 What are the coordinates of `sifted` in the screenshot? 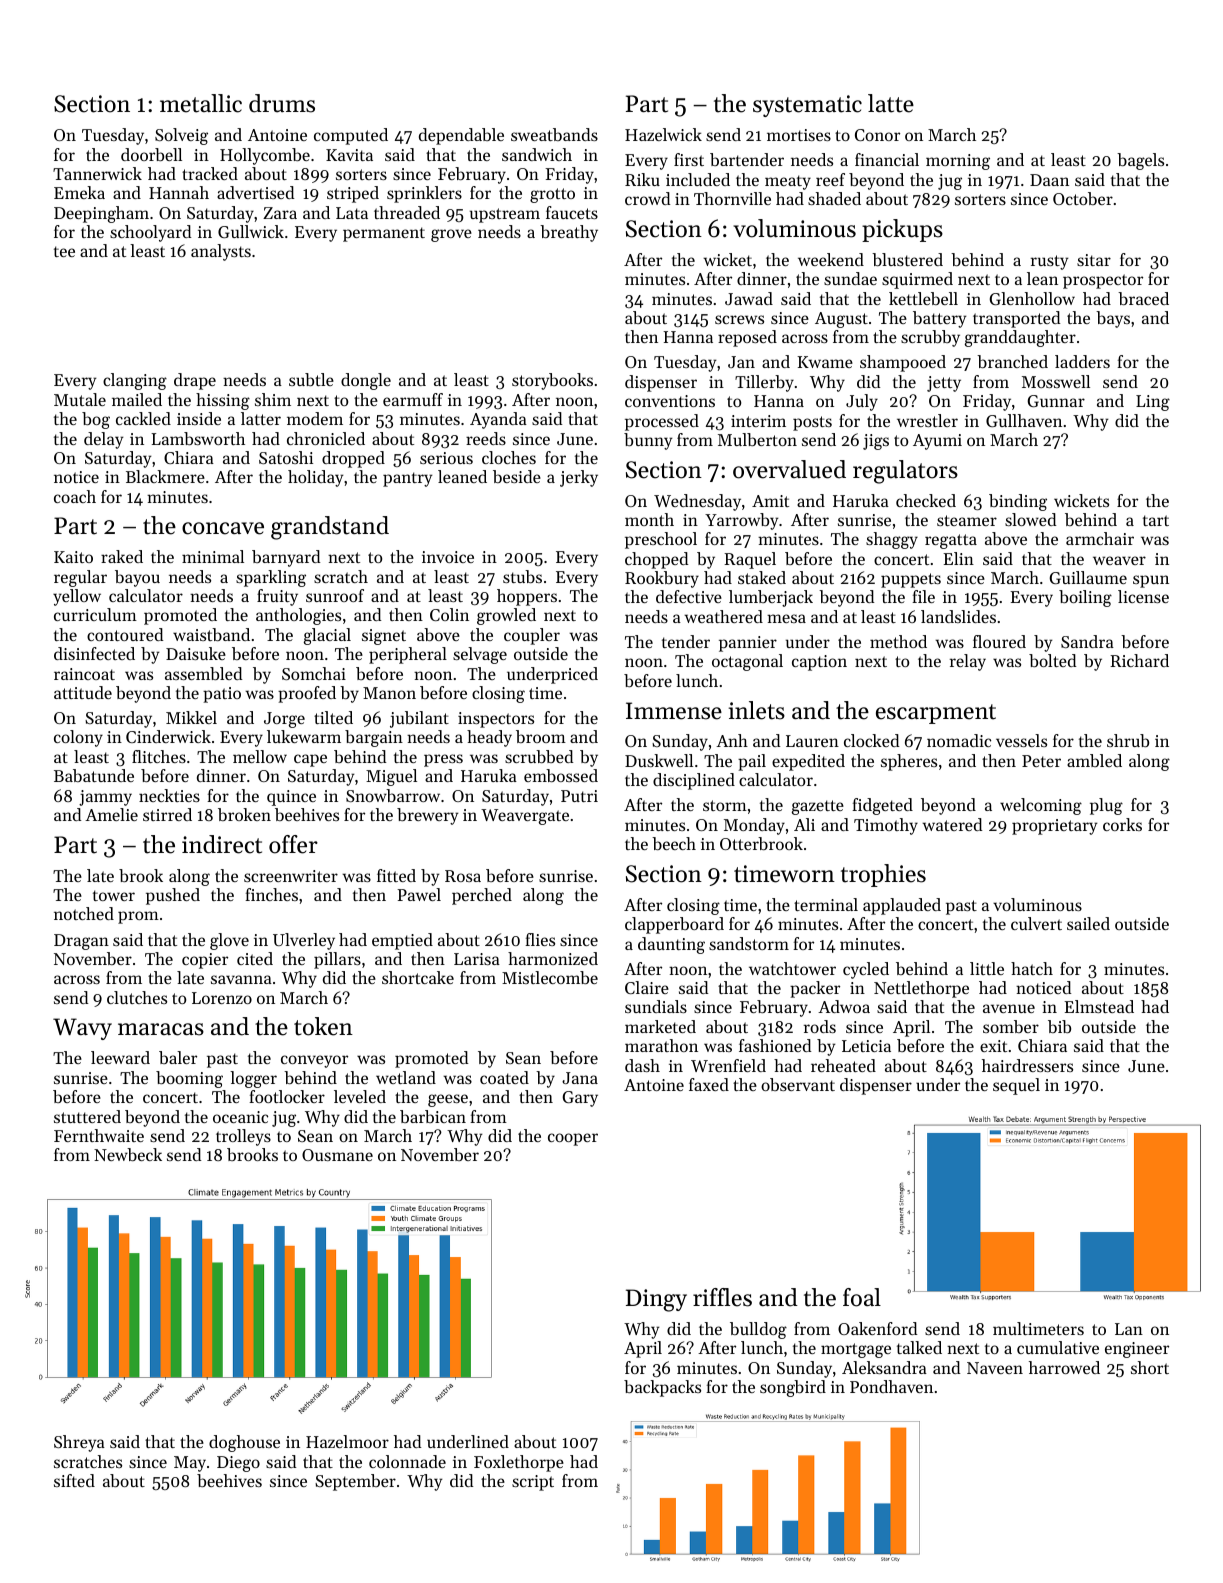 It's located at (74, 1480).
